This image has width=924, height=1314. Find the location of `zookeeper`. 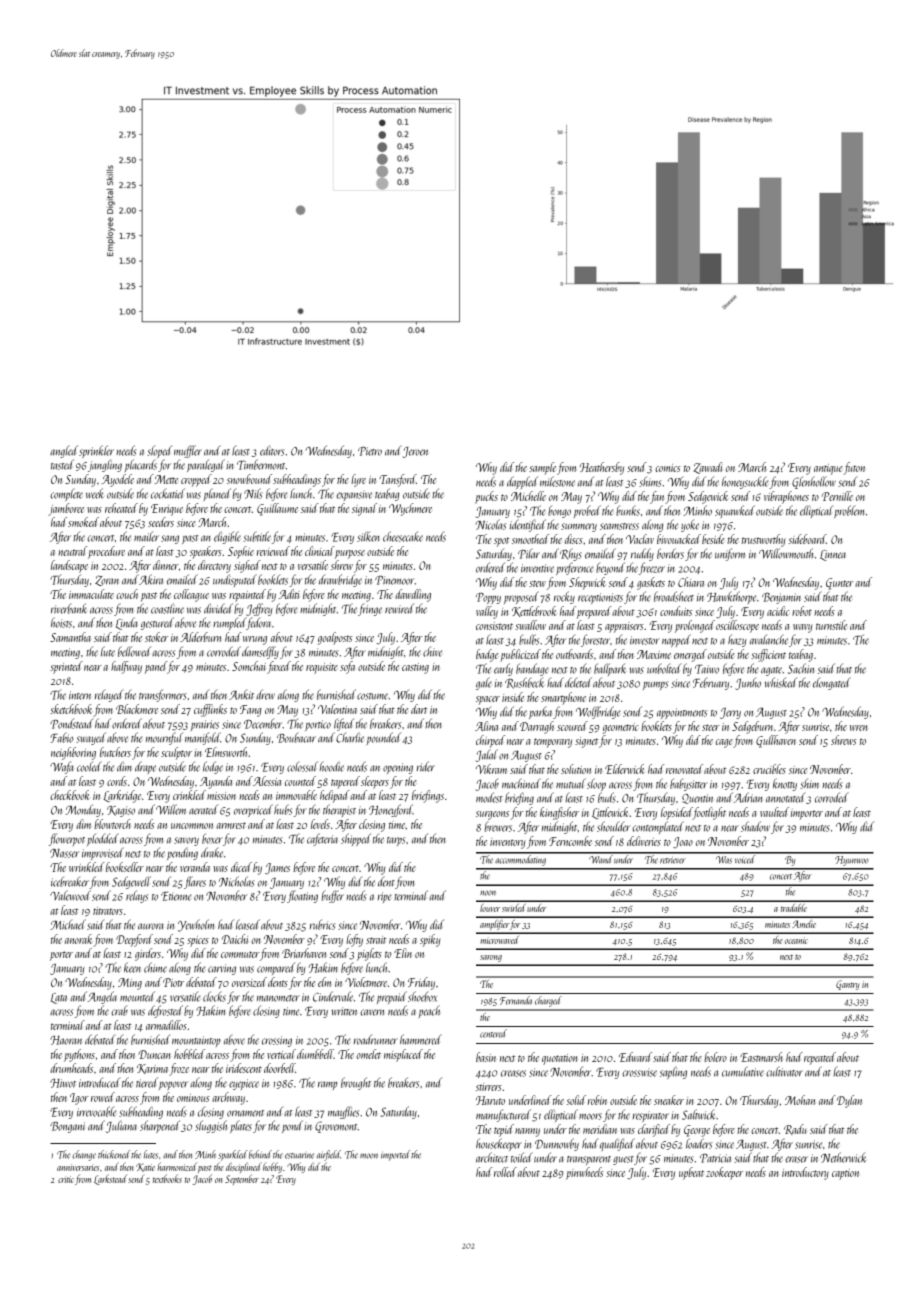

zookeeper is located at coordinates (724, 1173).
